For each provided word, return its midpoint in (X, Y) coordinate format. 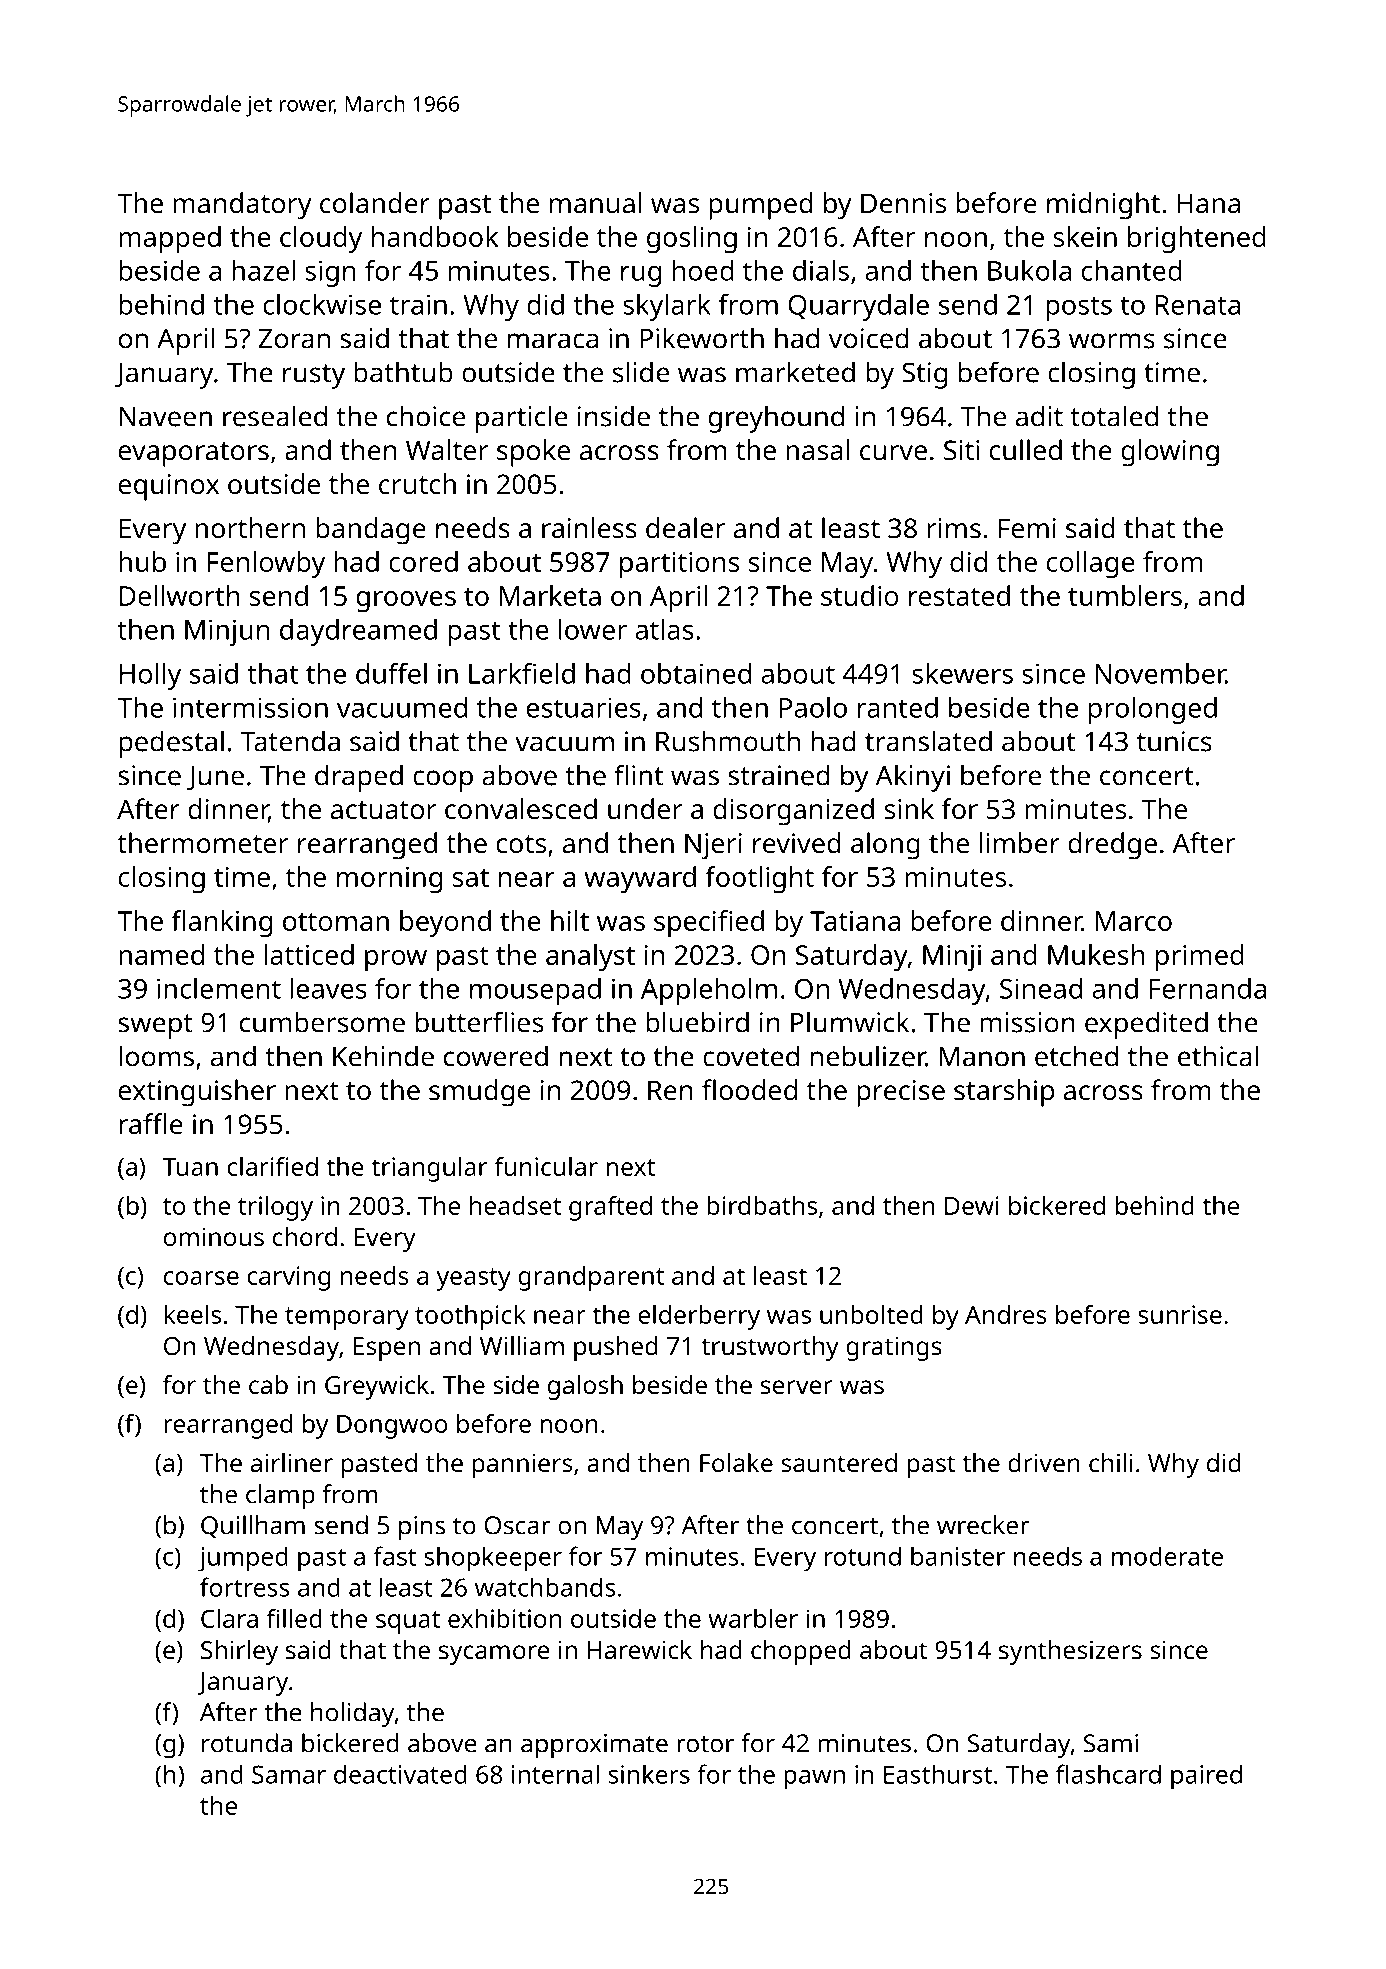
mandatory (242, 206)
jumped (243, 1558)
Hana (1208, 203)
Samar (289, 1774)
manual (596, 202)
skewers (962, 673)
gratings (894, 1348)
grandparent (591, 1278)
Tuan (190, 1167)
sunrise (1180, 1314)
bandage (371, 531)
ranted (898, 707)
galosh (585, 1387)
